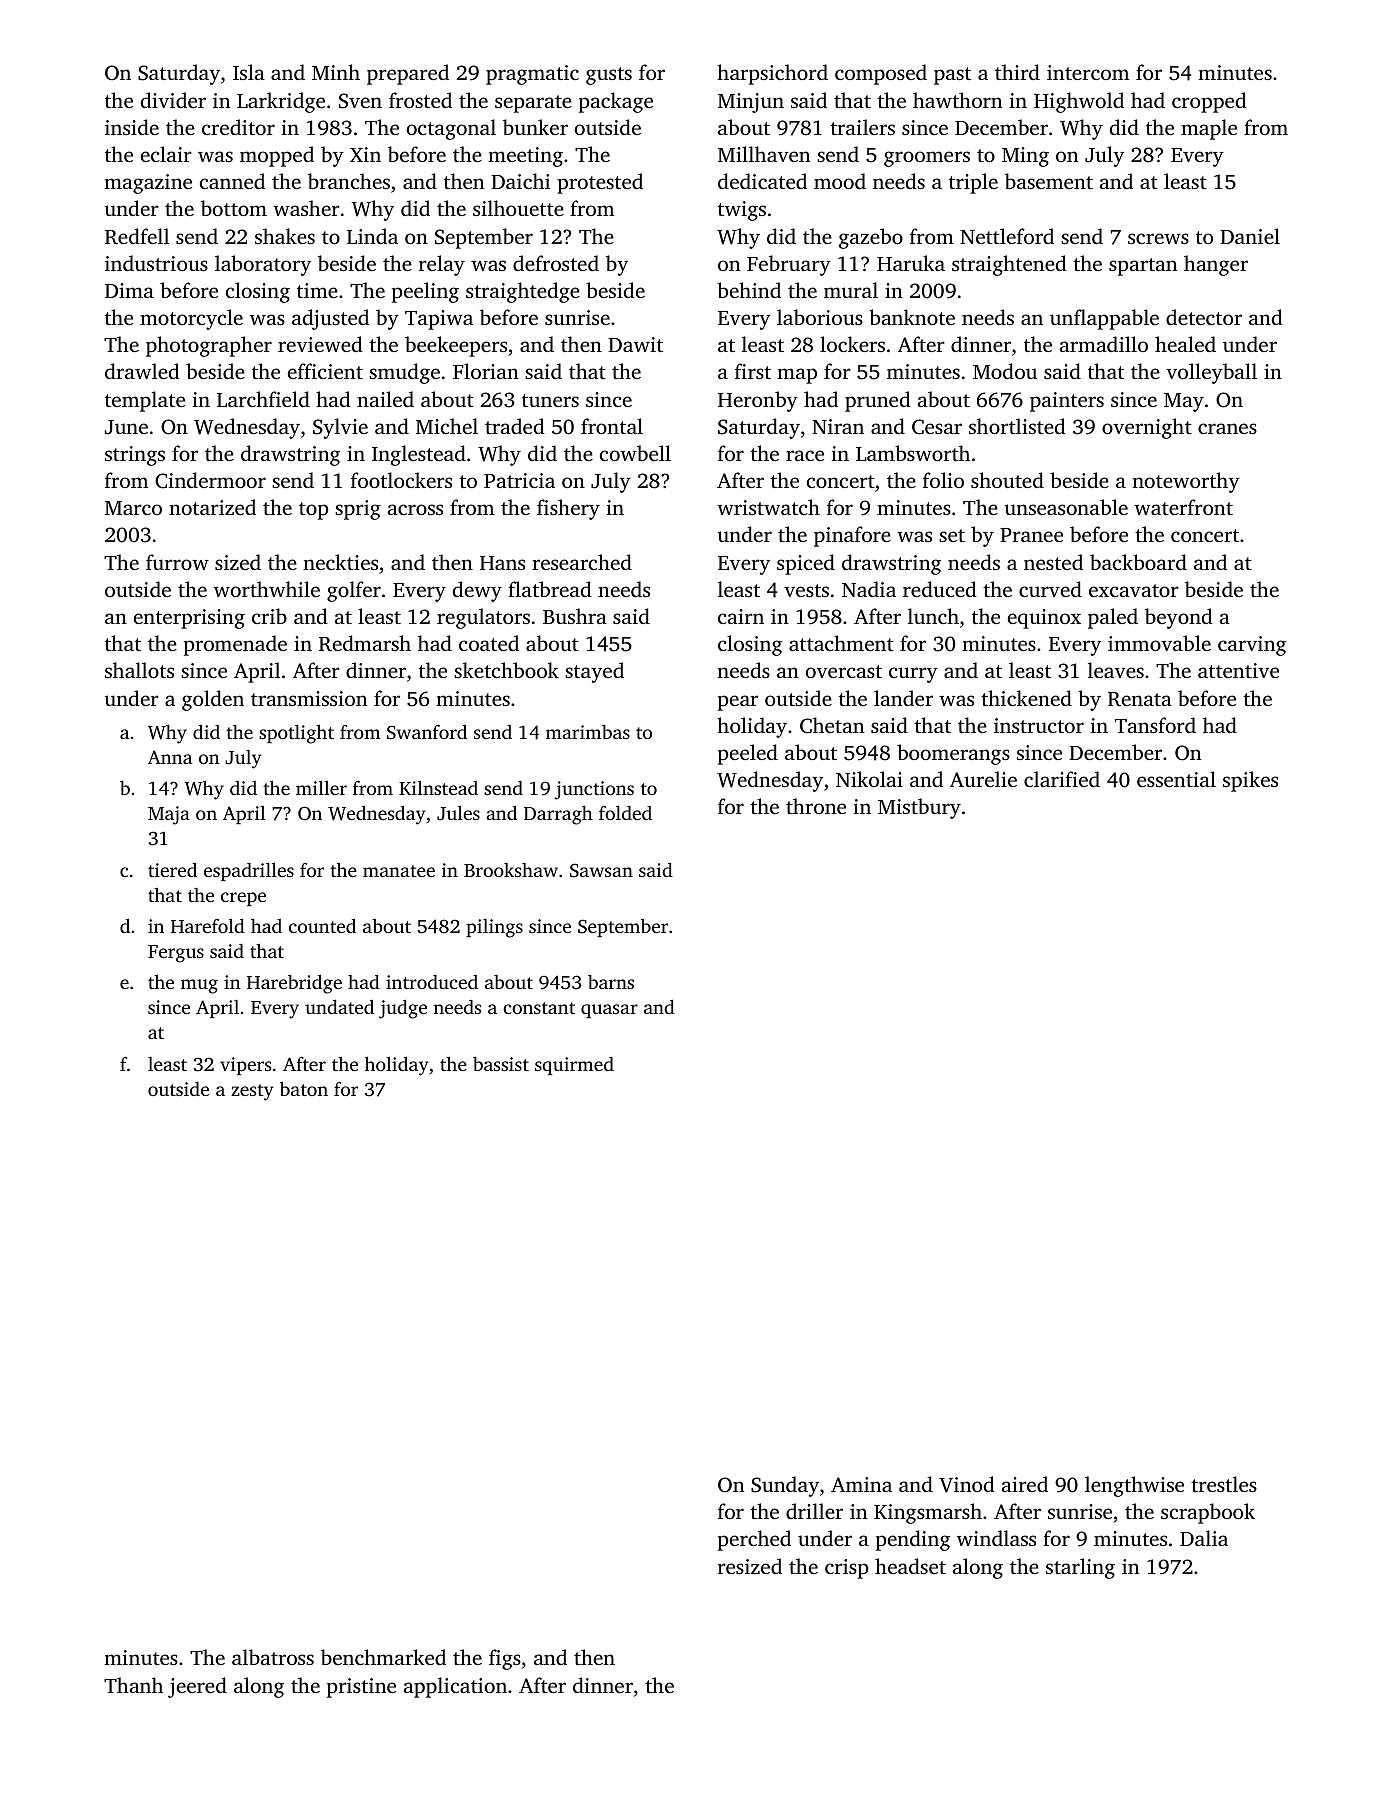 The image size is (1394, 1804). Describe the element at coordinates (385, 399) in the screenshot. I see `nailed` at that location.
